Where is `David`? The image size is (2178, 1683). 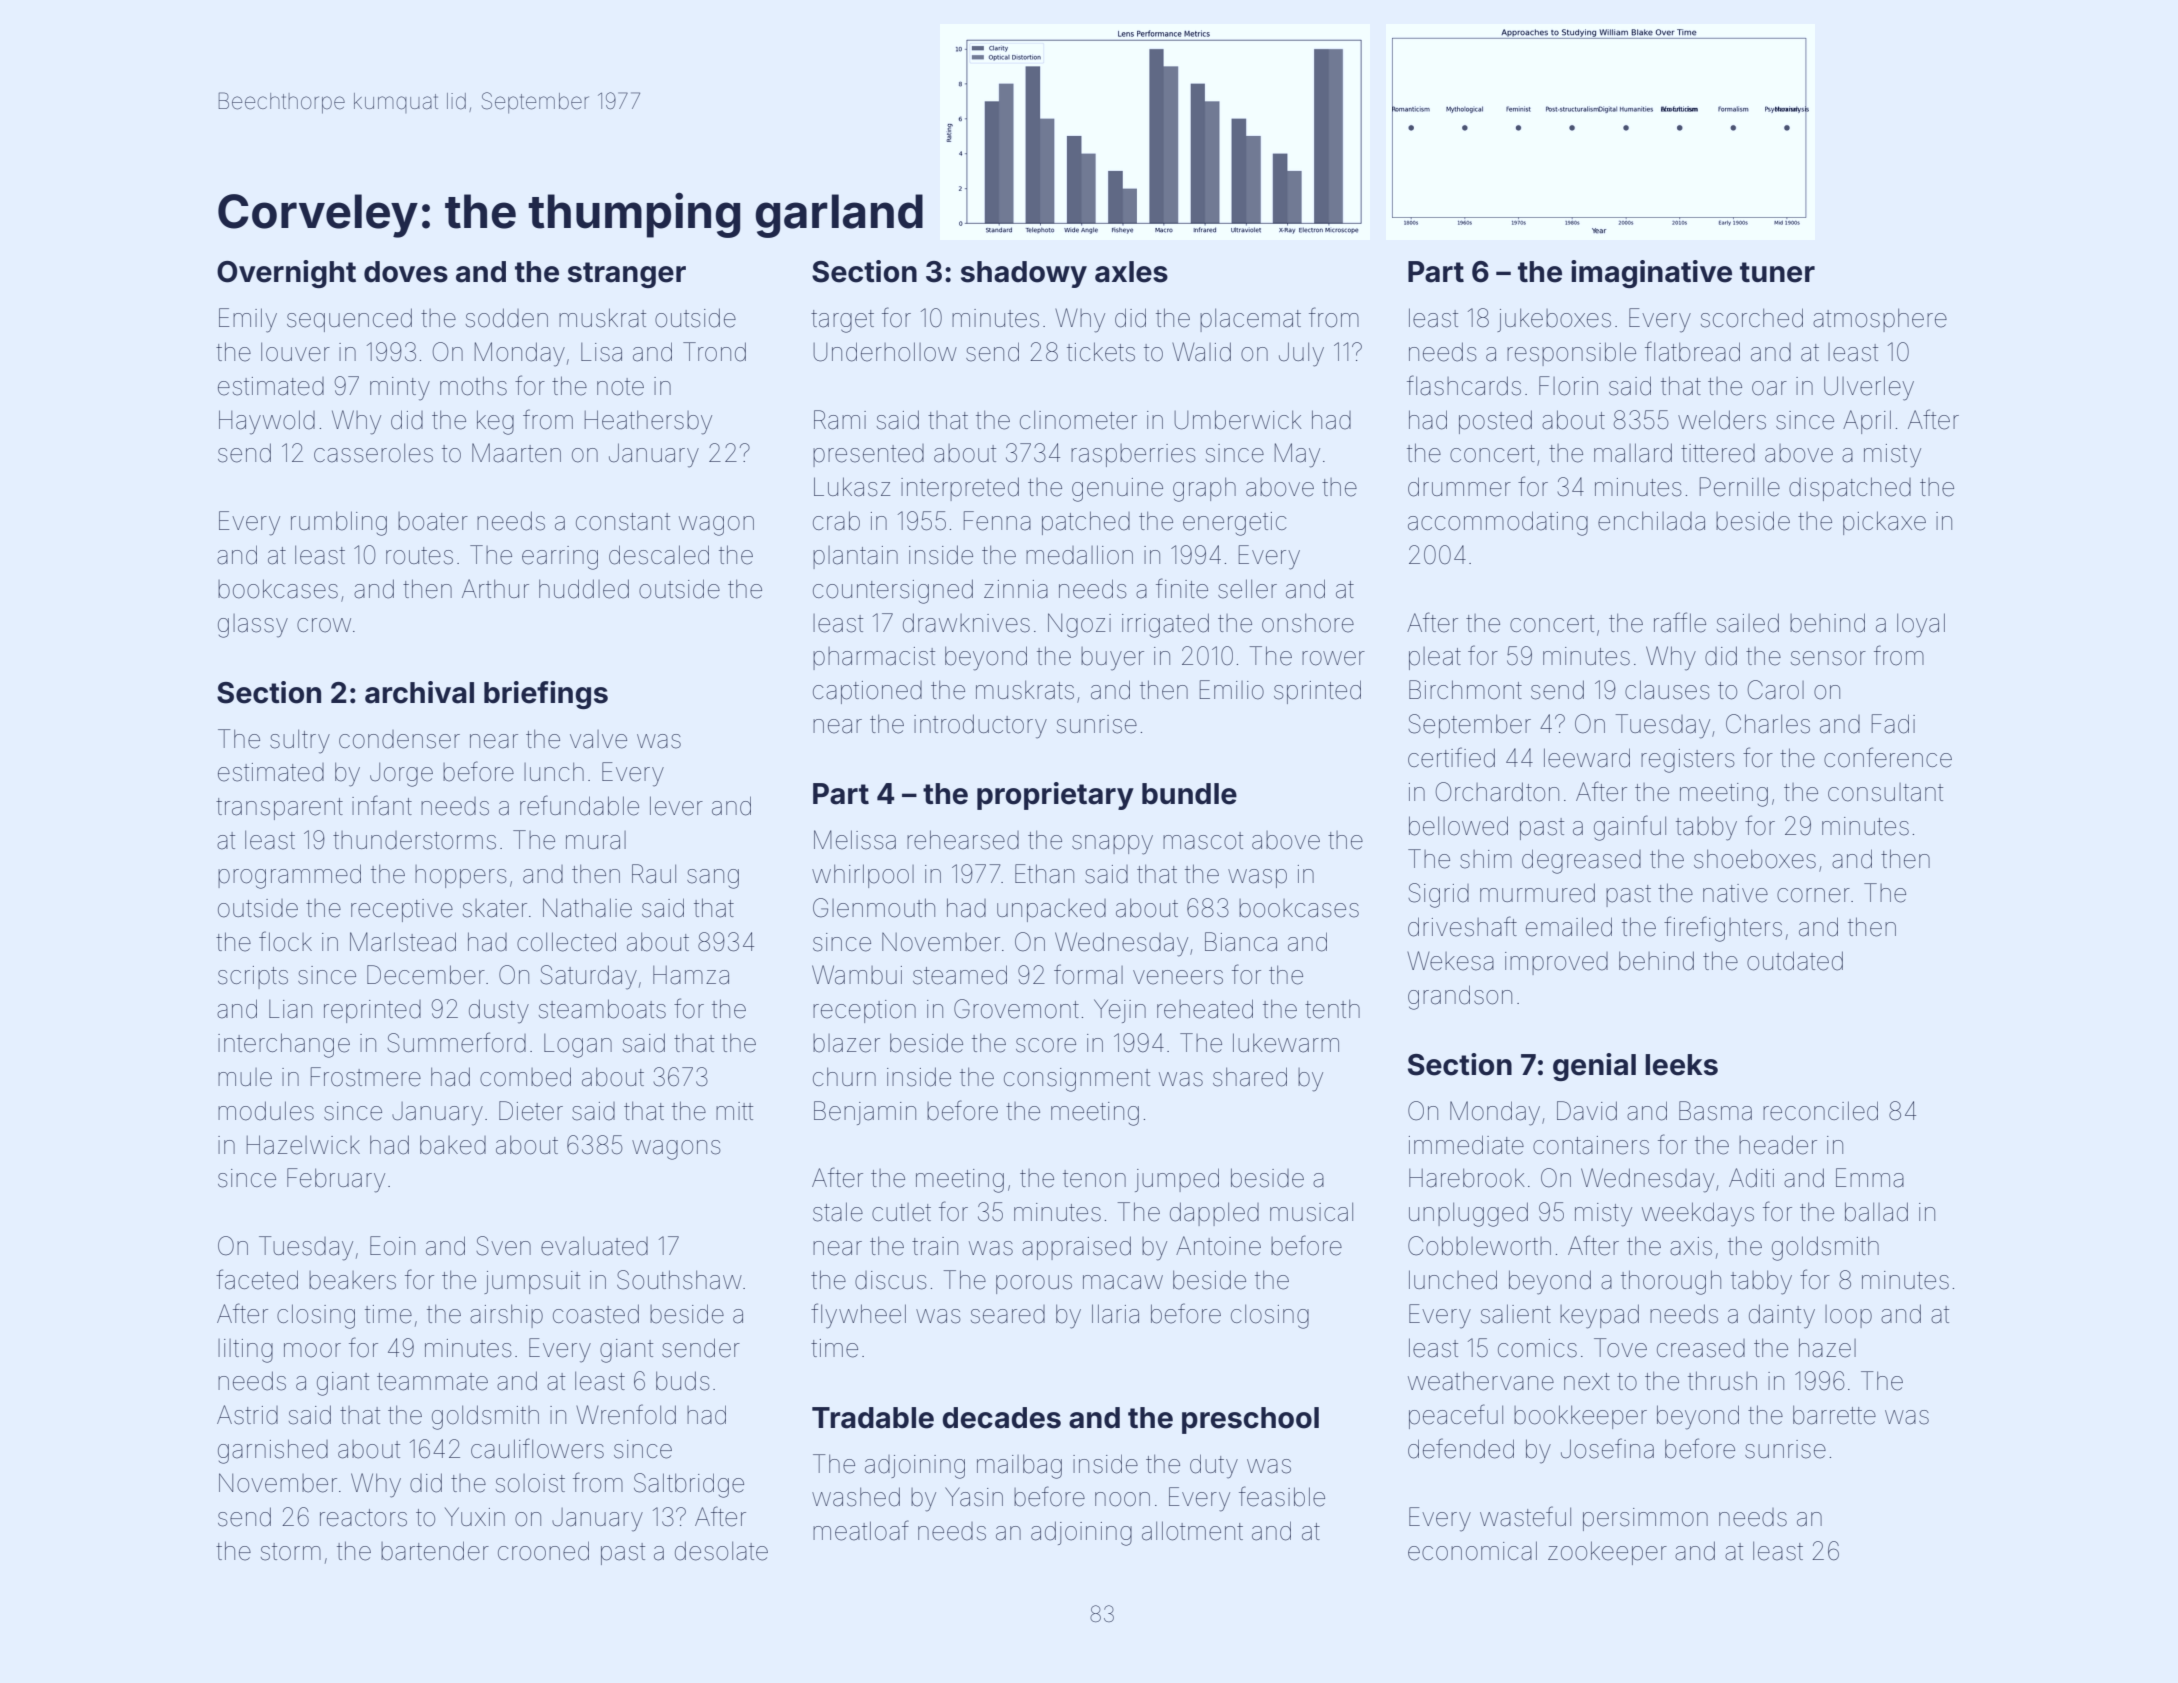 David is located at coordinates (1587, 1111).
